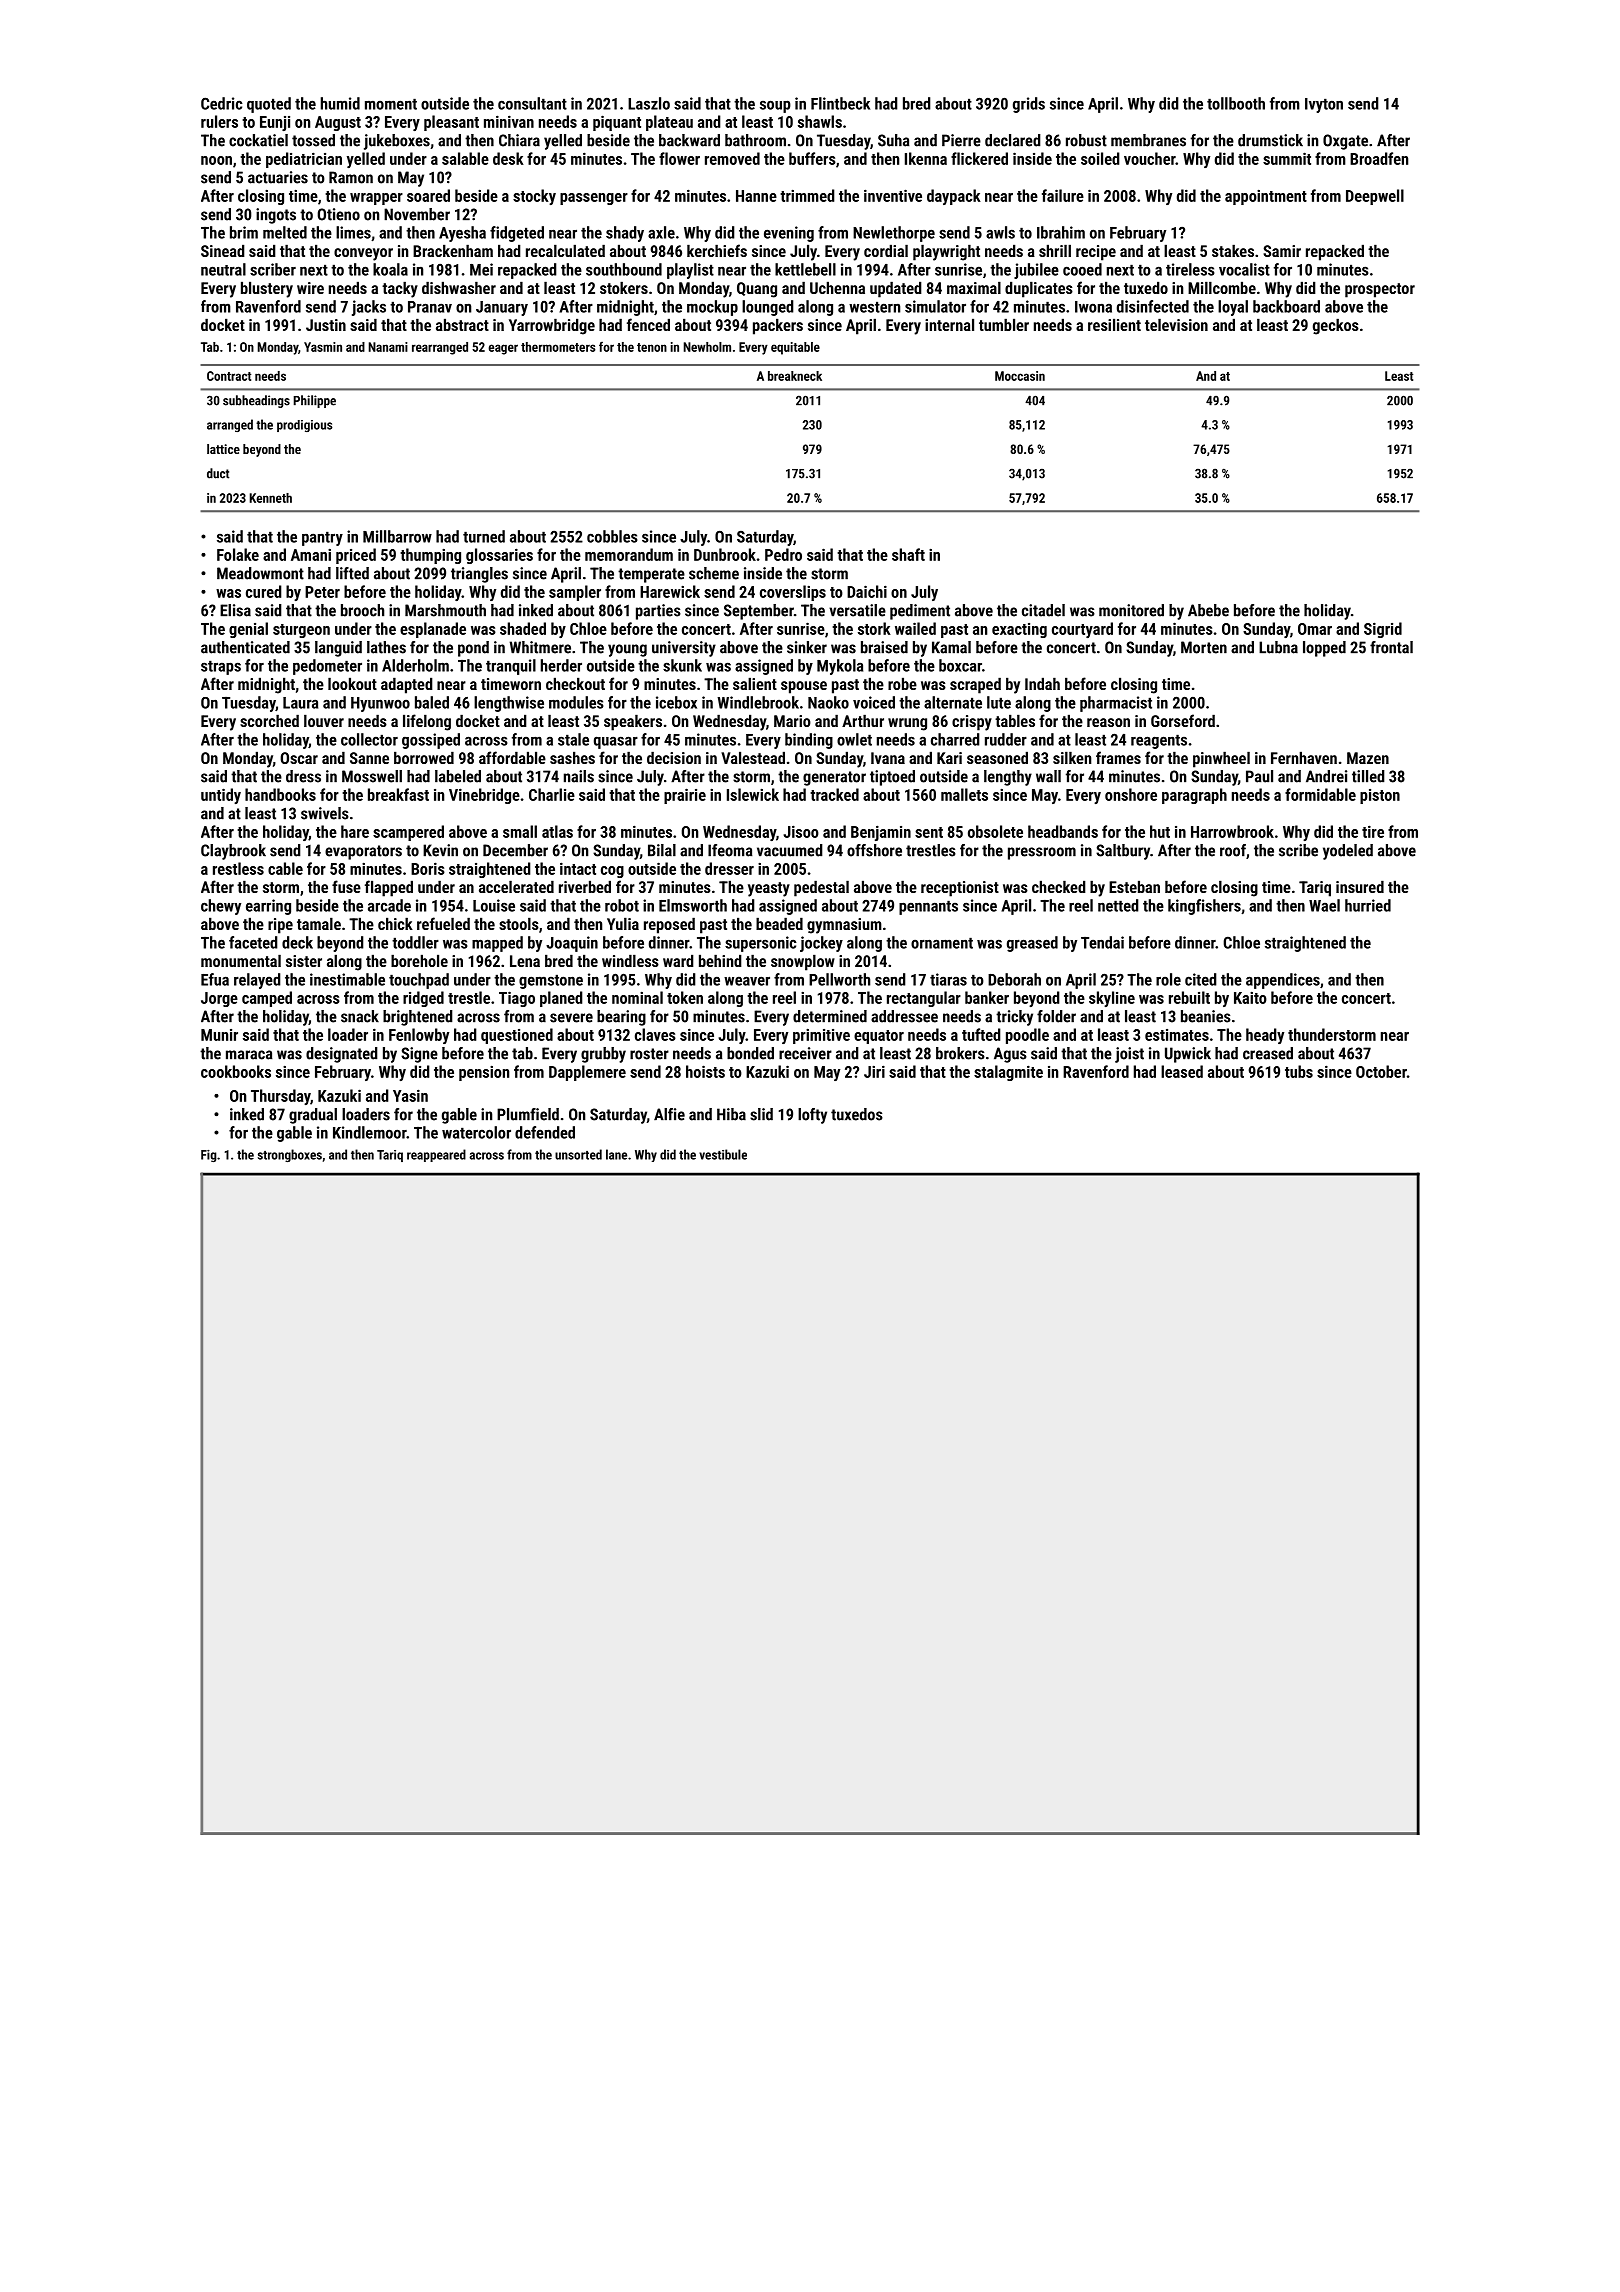  Describe the element at coordinates (1176, 324) in the page. I see `television` at that location.
